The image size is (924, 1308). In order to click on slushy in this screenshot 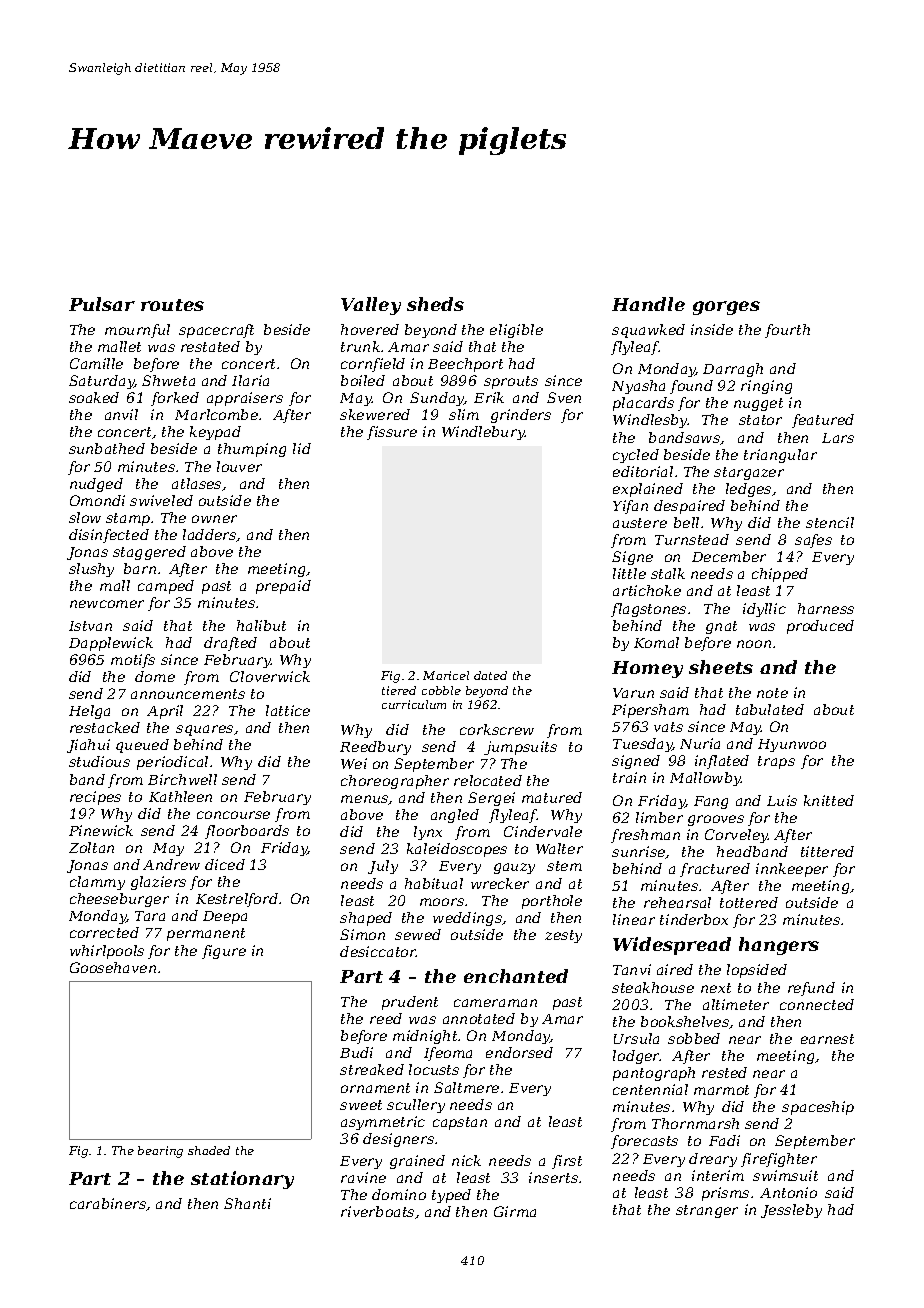, I will do `click(91, 570)`.
